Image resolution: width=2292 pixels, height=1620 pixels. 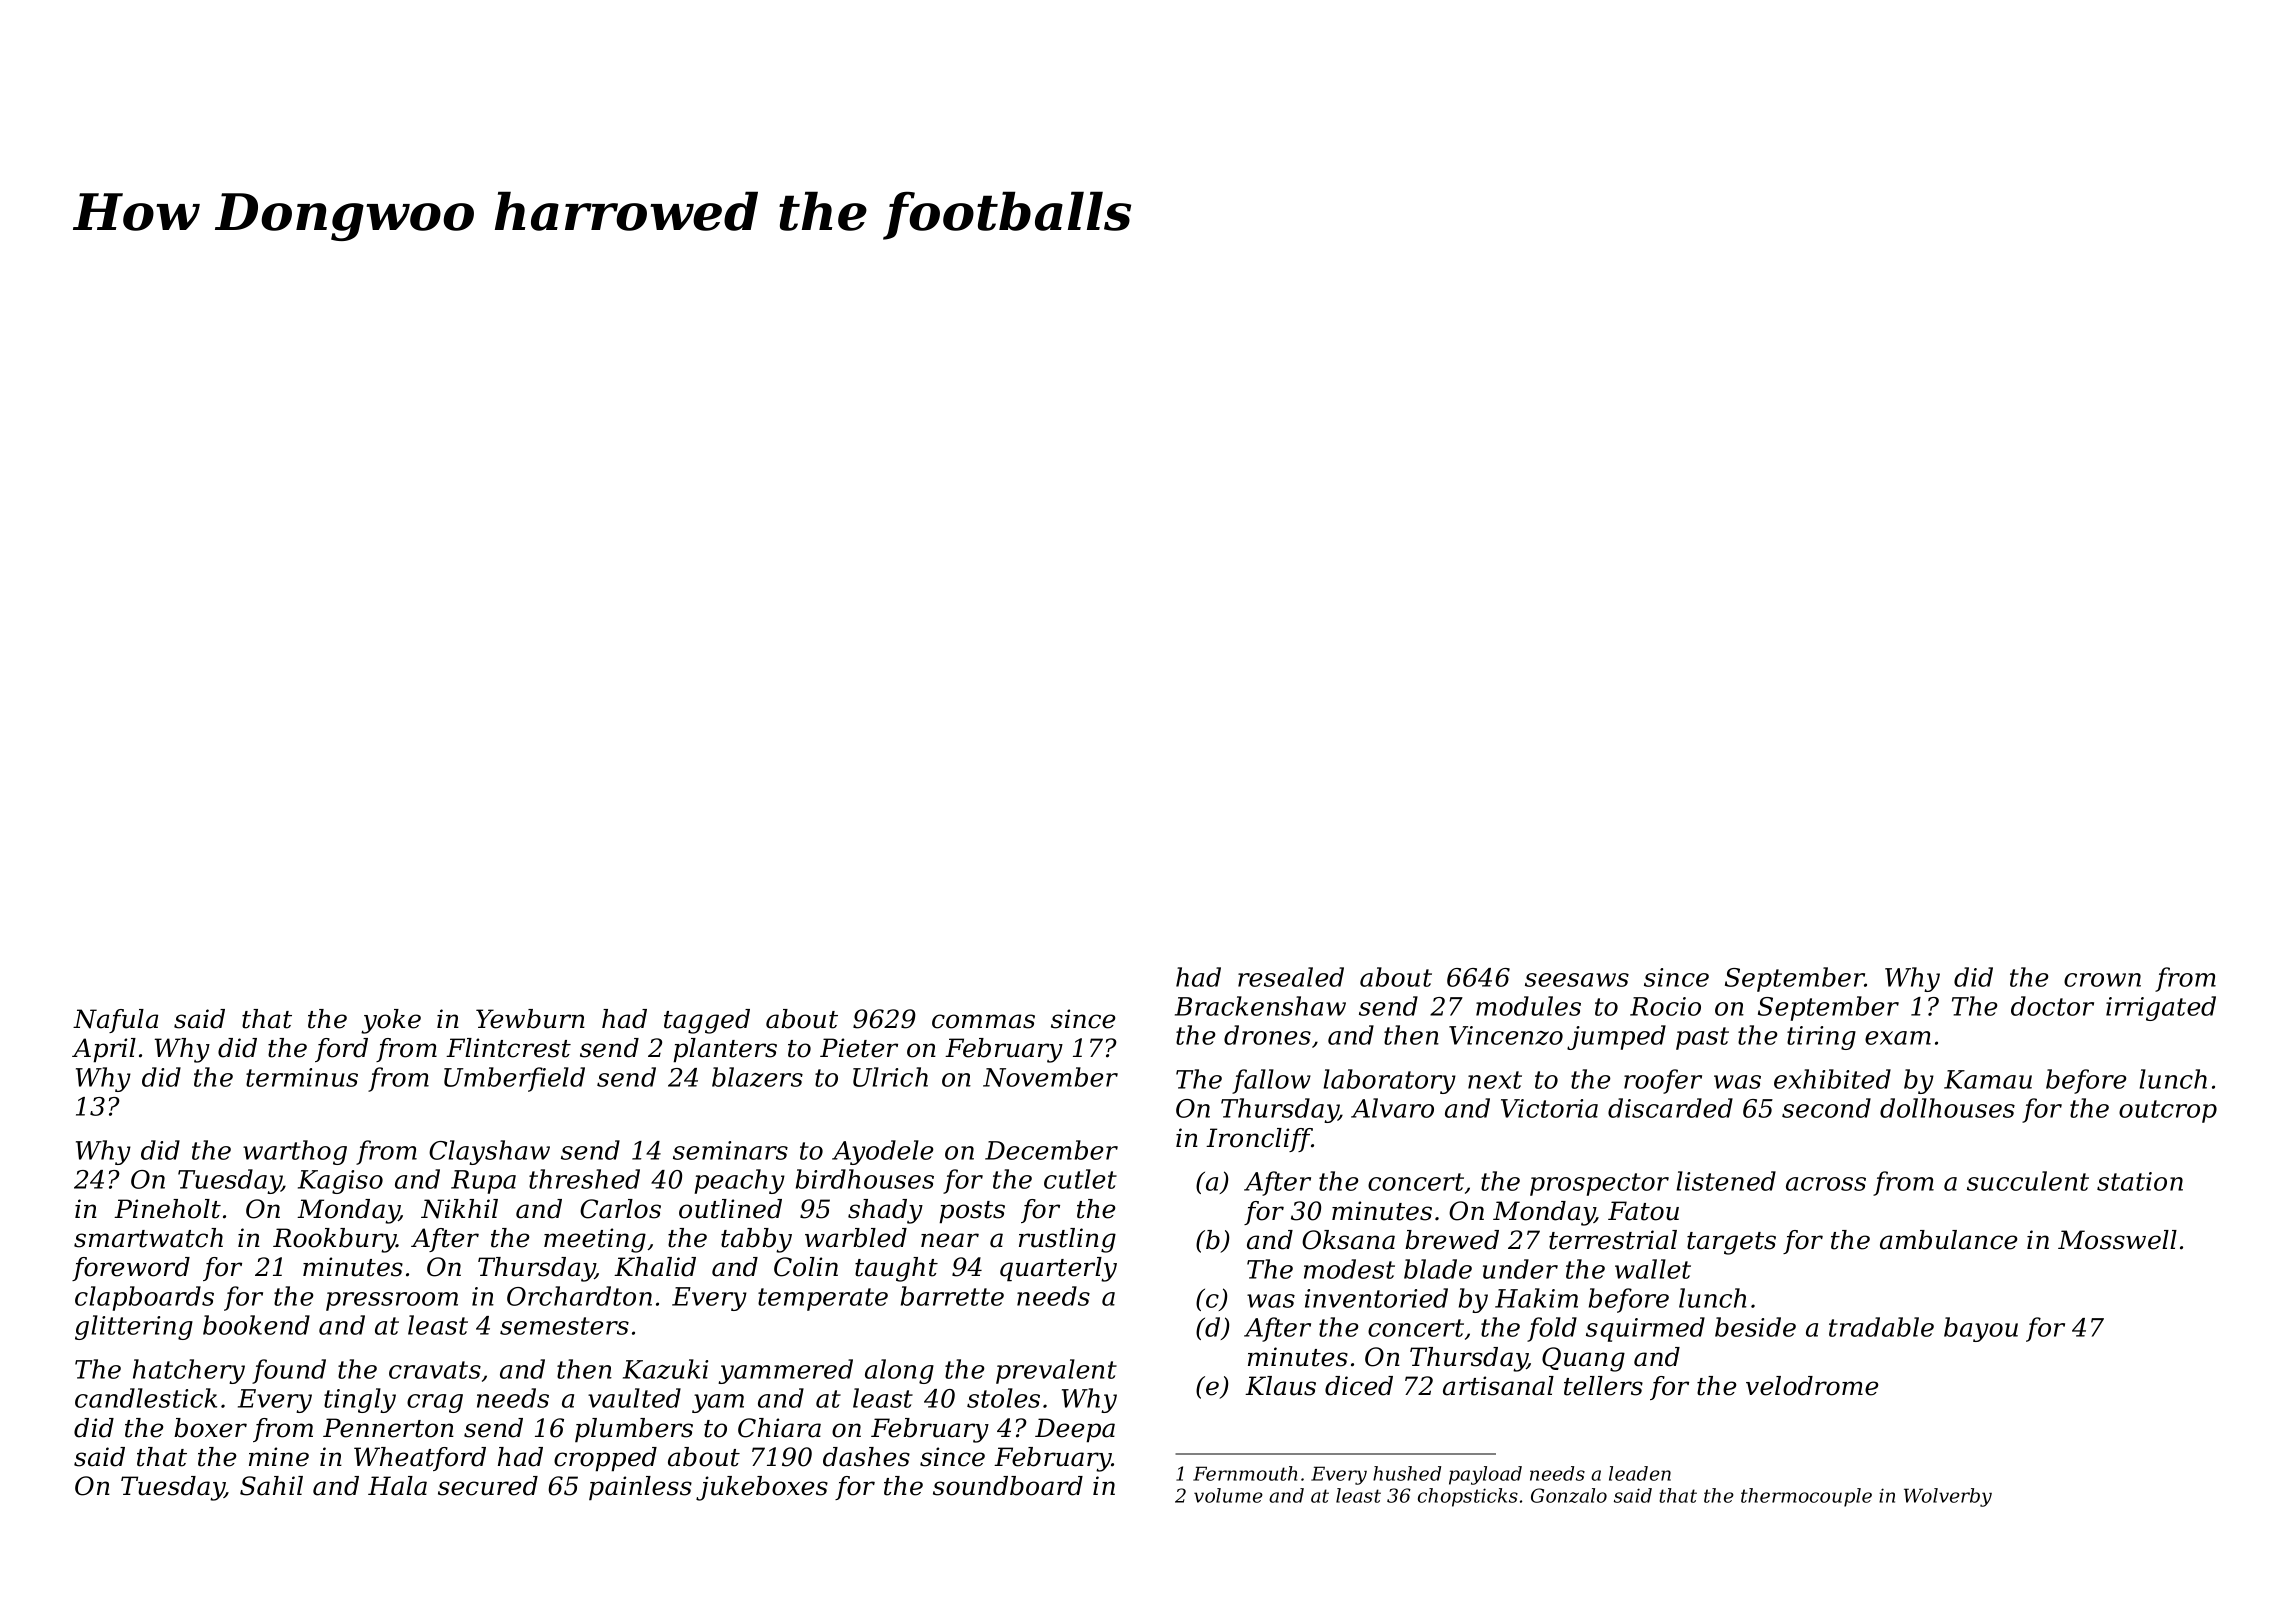 I want to click on Sahil, so click(x=271, y=1486).
